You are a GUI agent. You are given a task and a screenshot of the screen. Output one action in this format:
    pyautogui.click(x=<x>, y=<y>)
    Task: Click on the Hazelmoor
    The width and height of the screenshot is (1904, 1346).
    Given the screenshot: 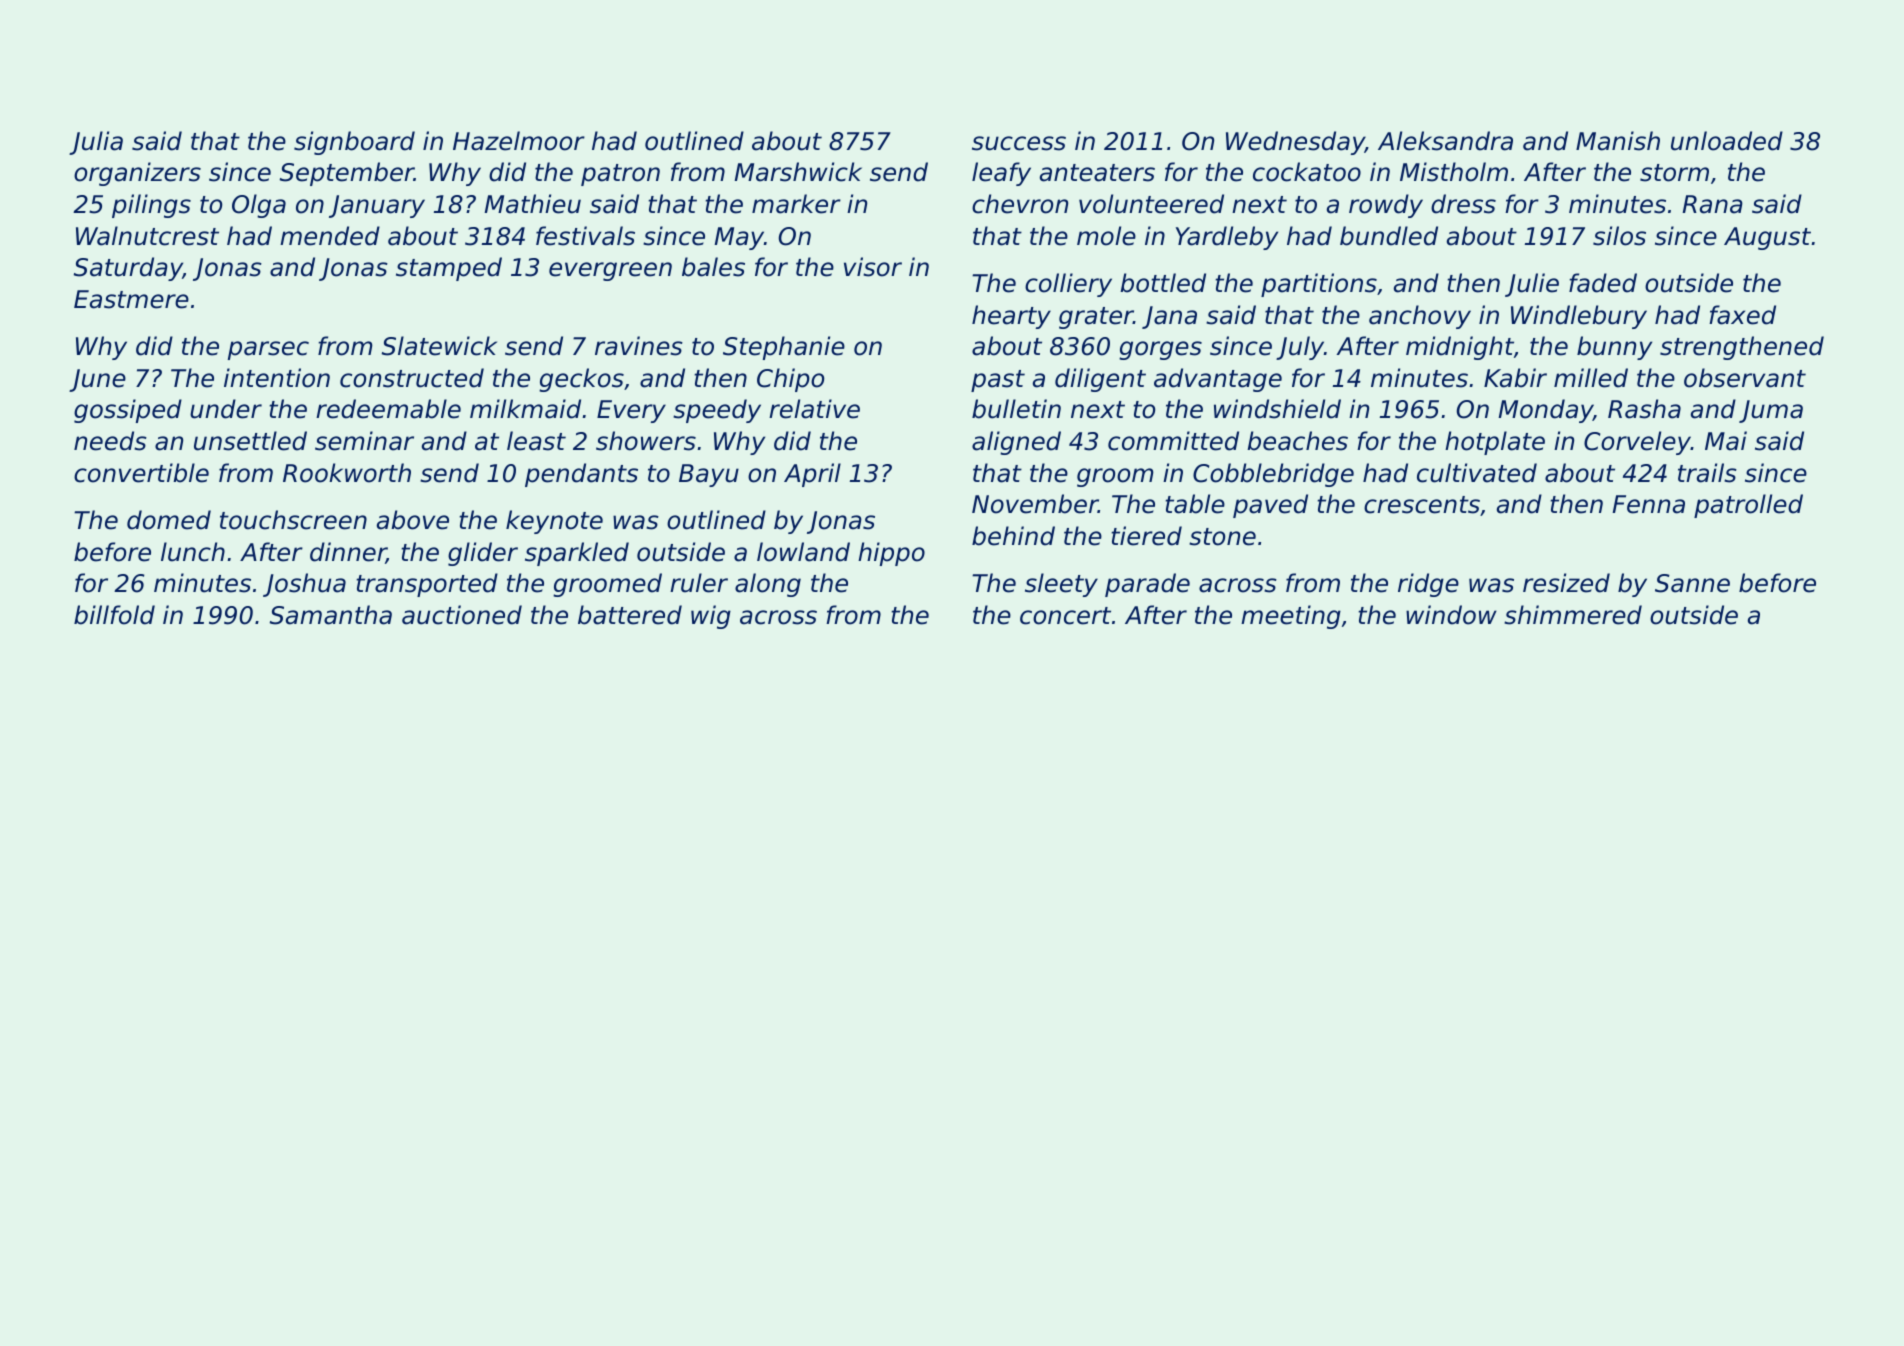 What is the action you would take?
    pyautogui.click(x=519, y=141)
